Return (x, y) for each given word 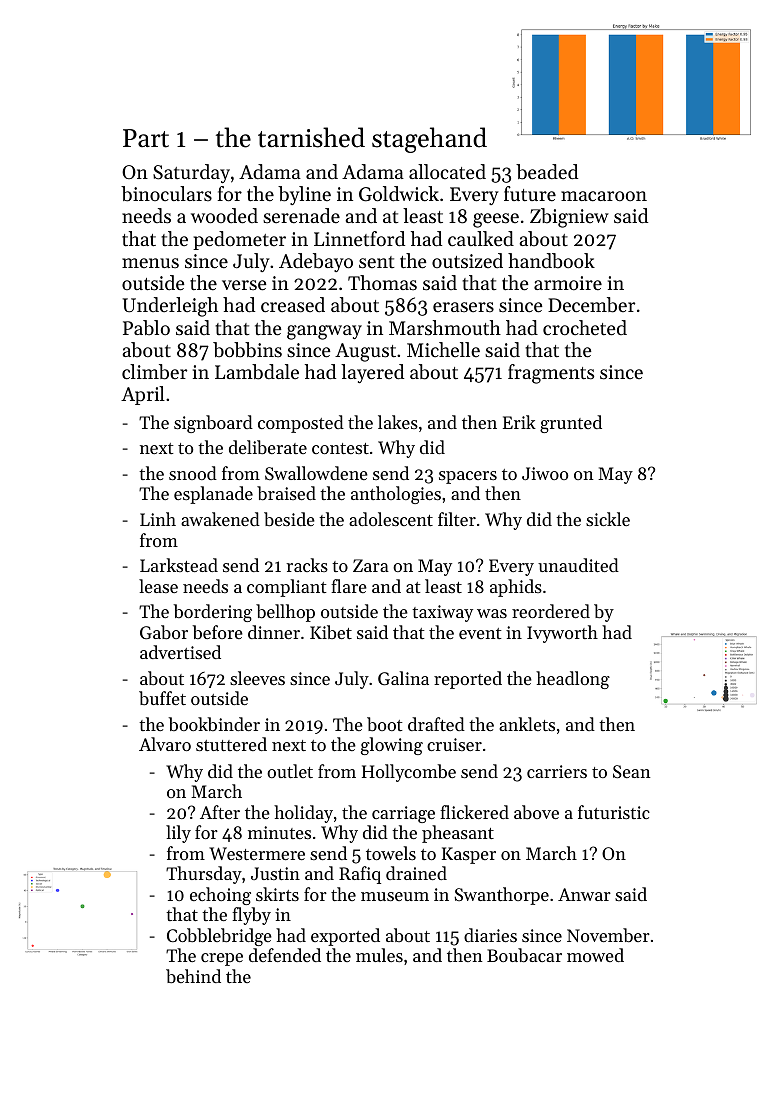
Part (146, 138)
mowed (595, 955)
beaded (547, 172)
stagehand (429, 140)
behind (193, 976)
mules (379, 955)
